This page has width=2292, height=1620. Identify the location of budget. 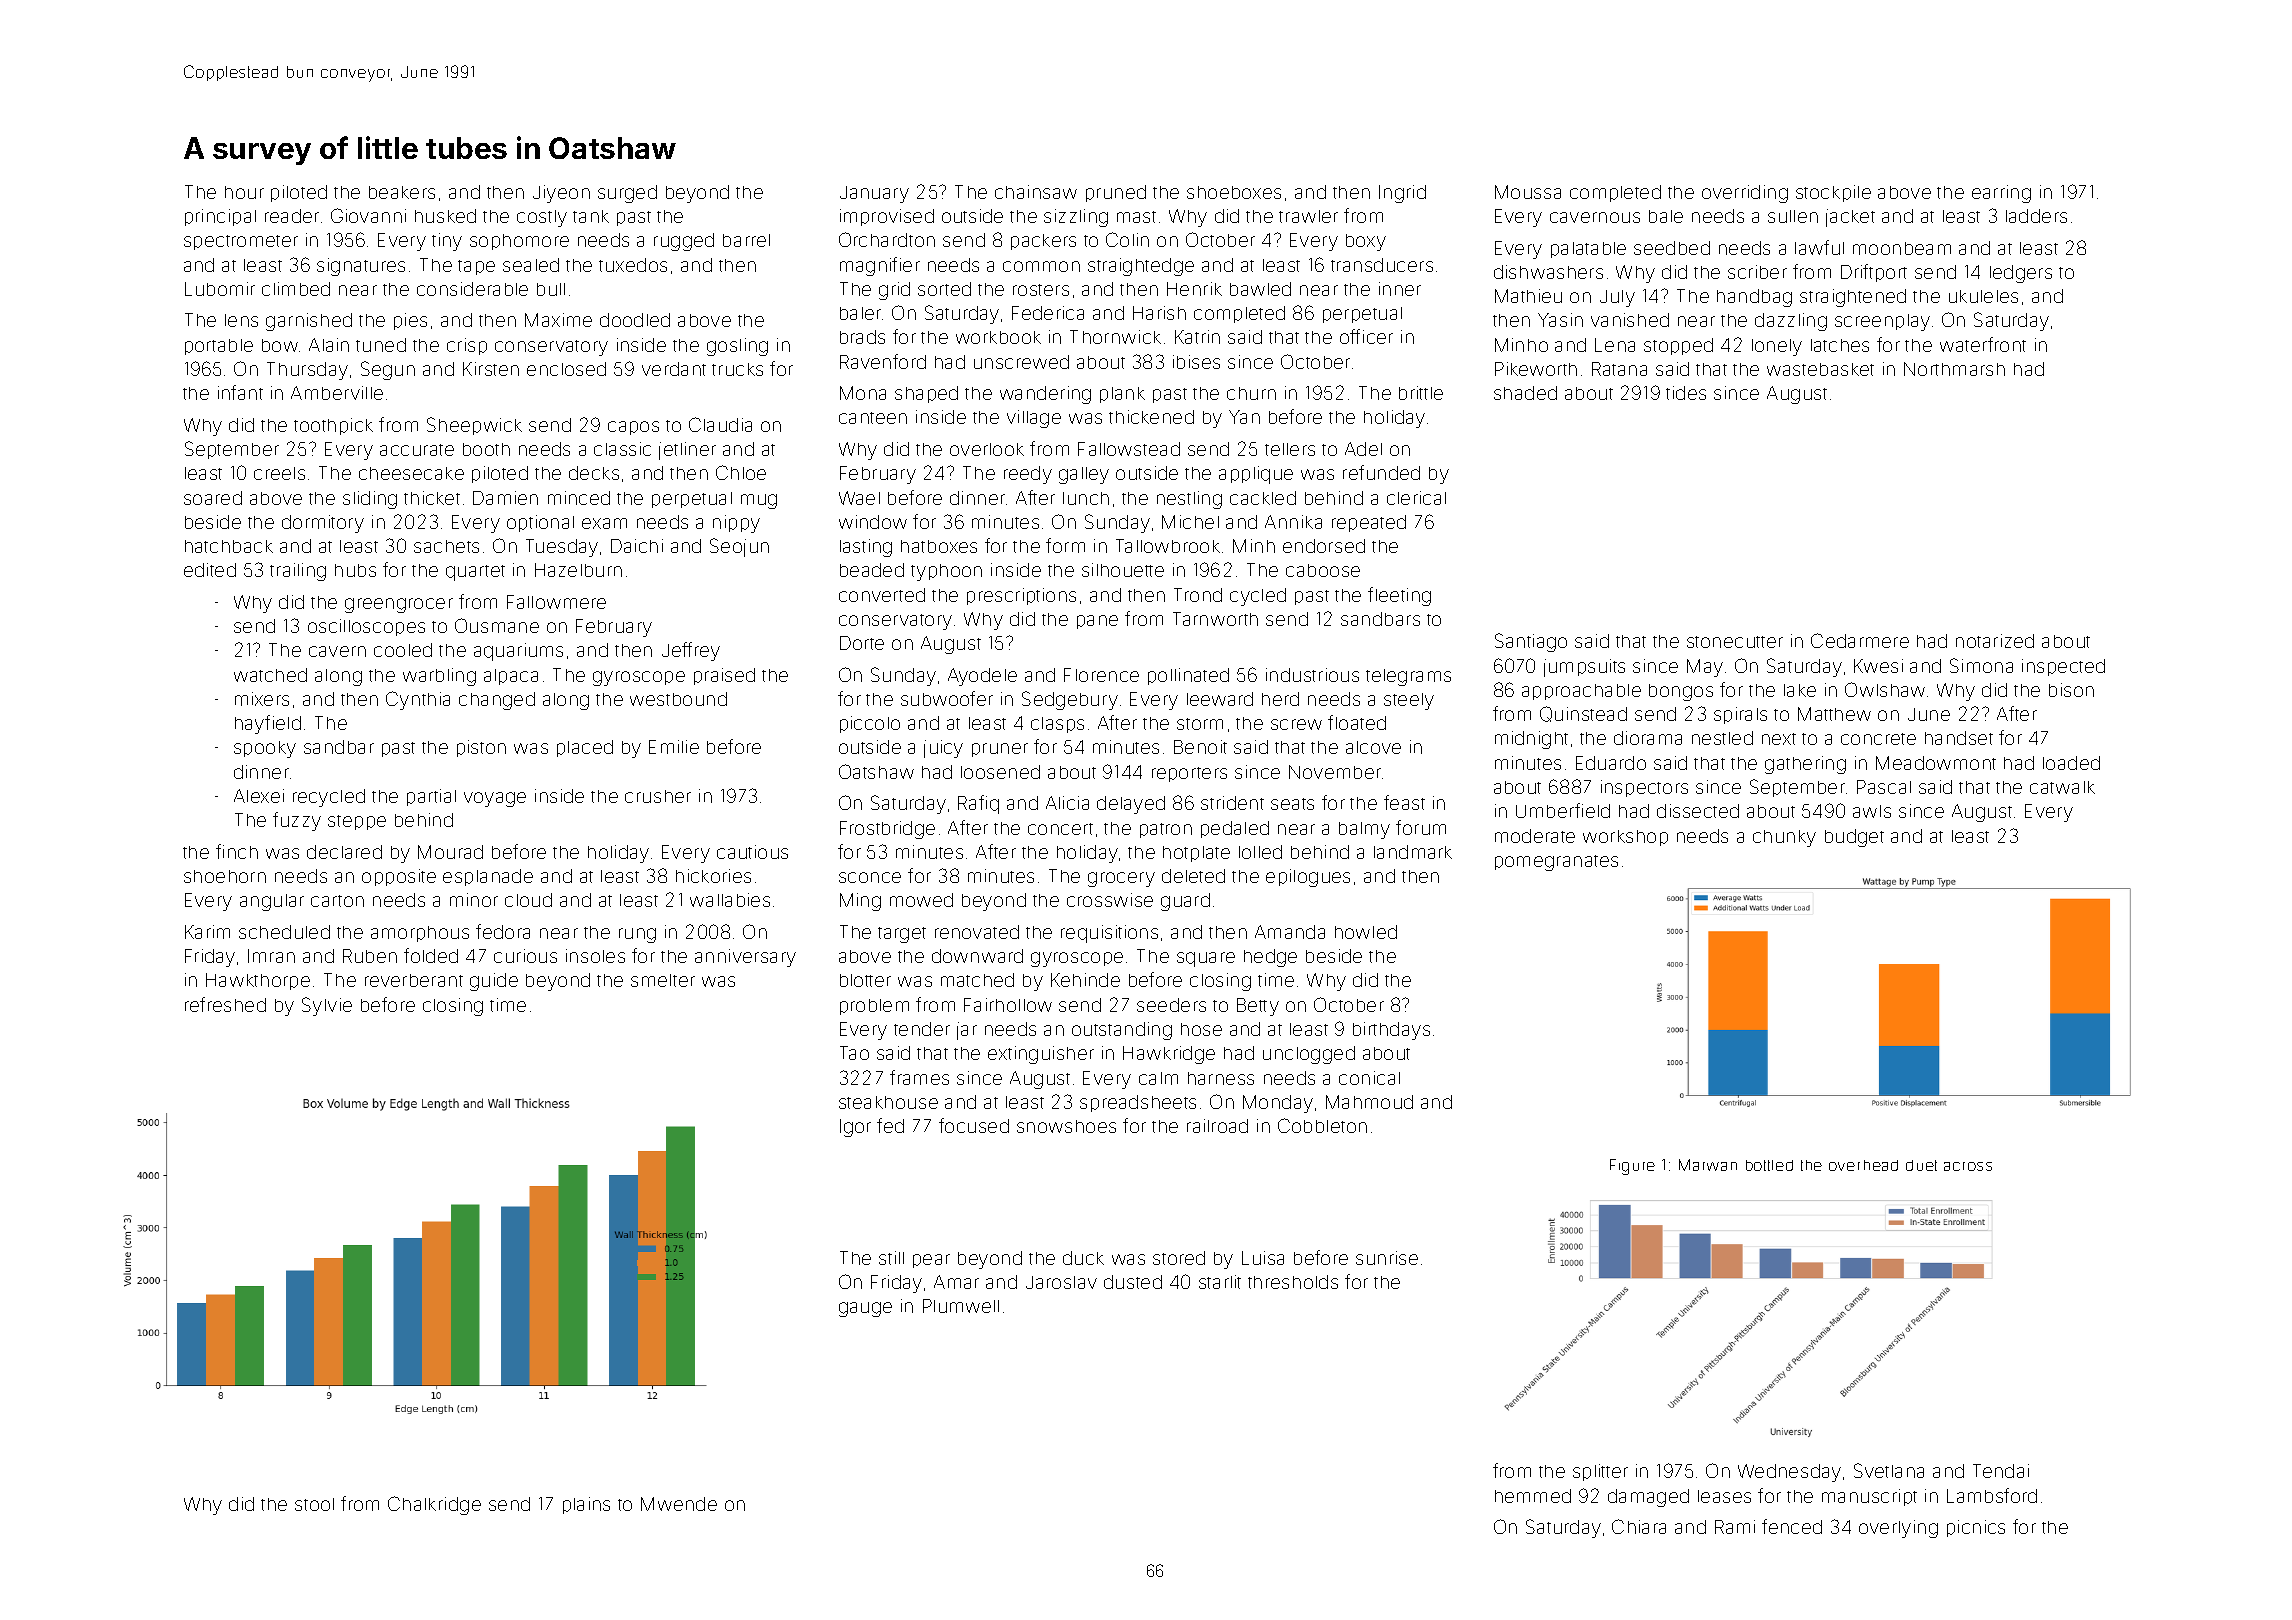
(1854, 838).
